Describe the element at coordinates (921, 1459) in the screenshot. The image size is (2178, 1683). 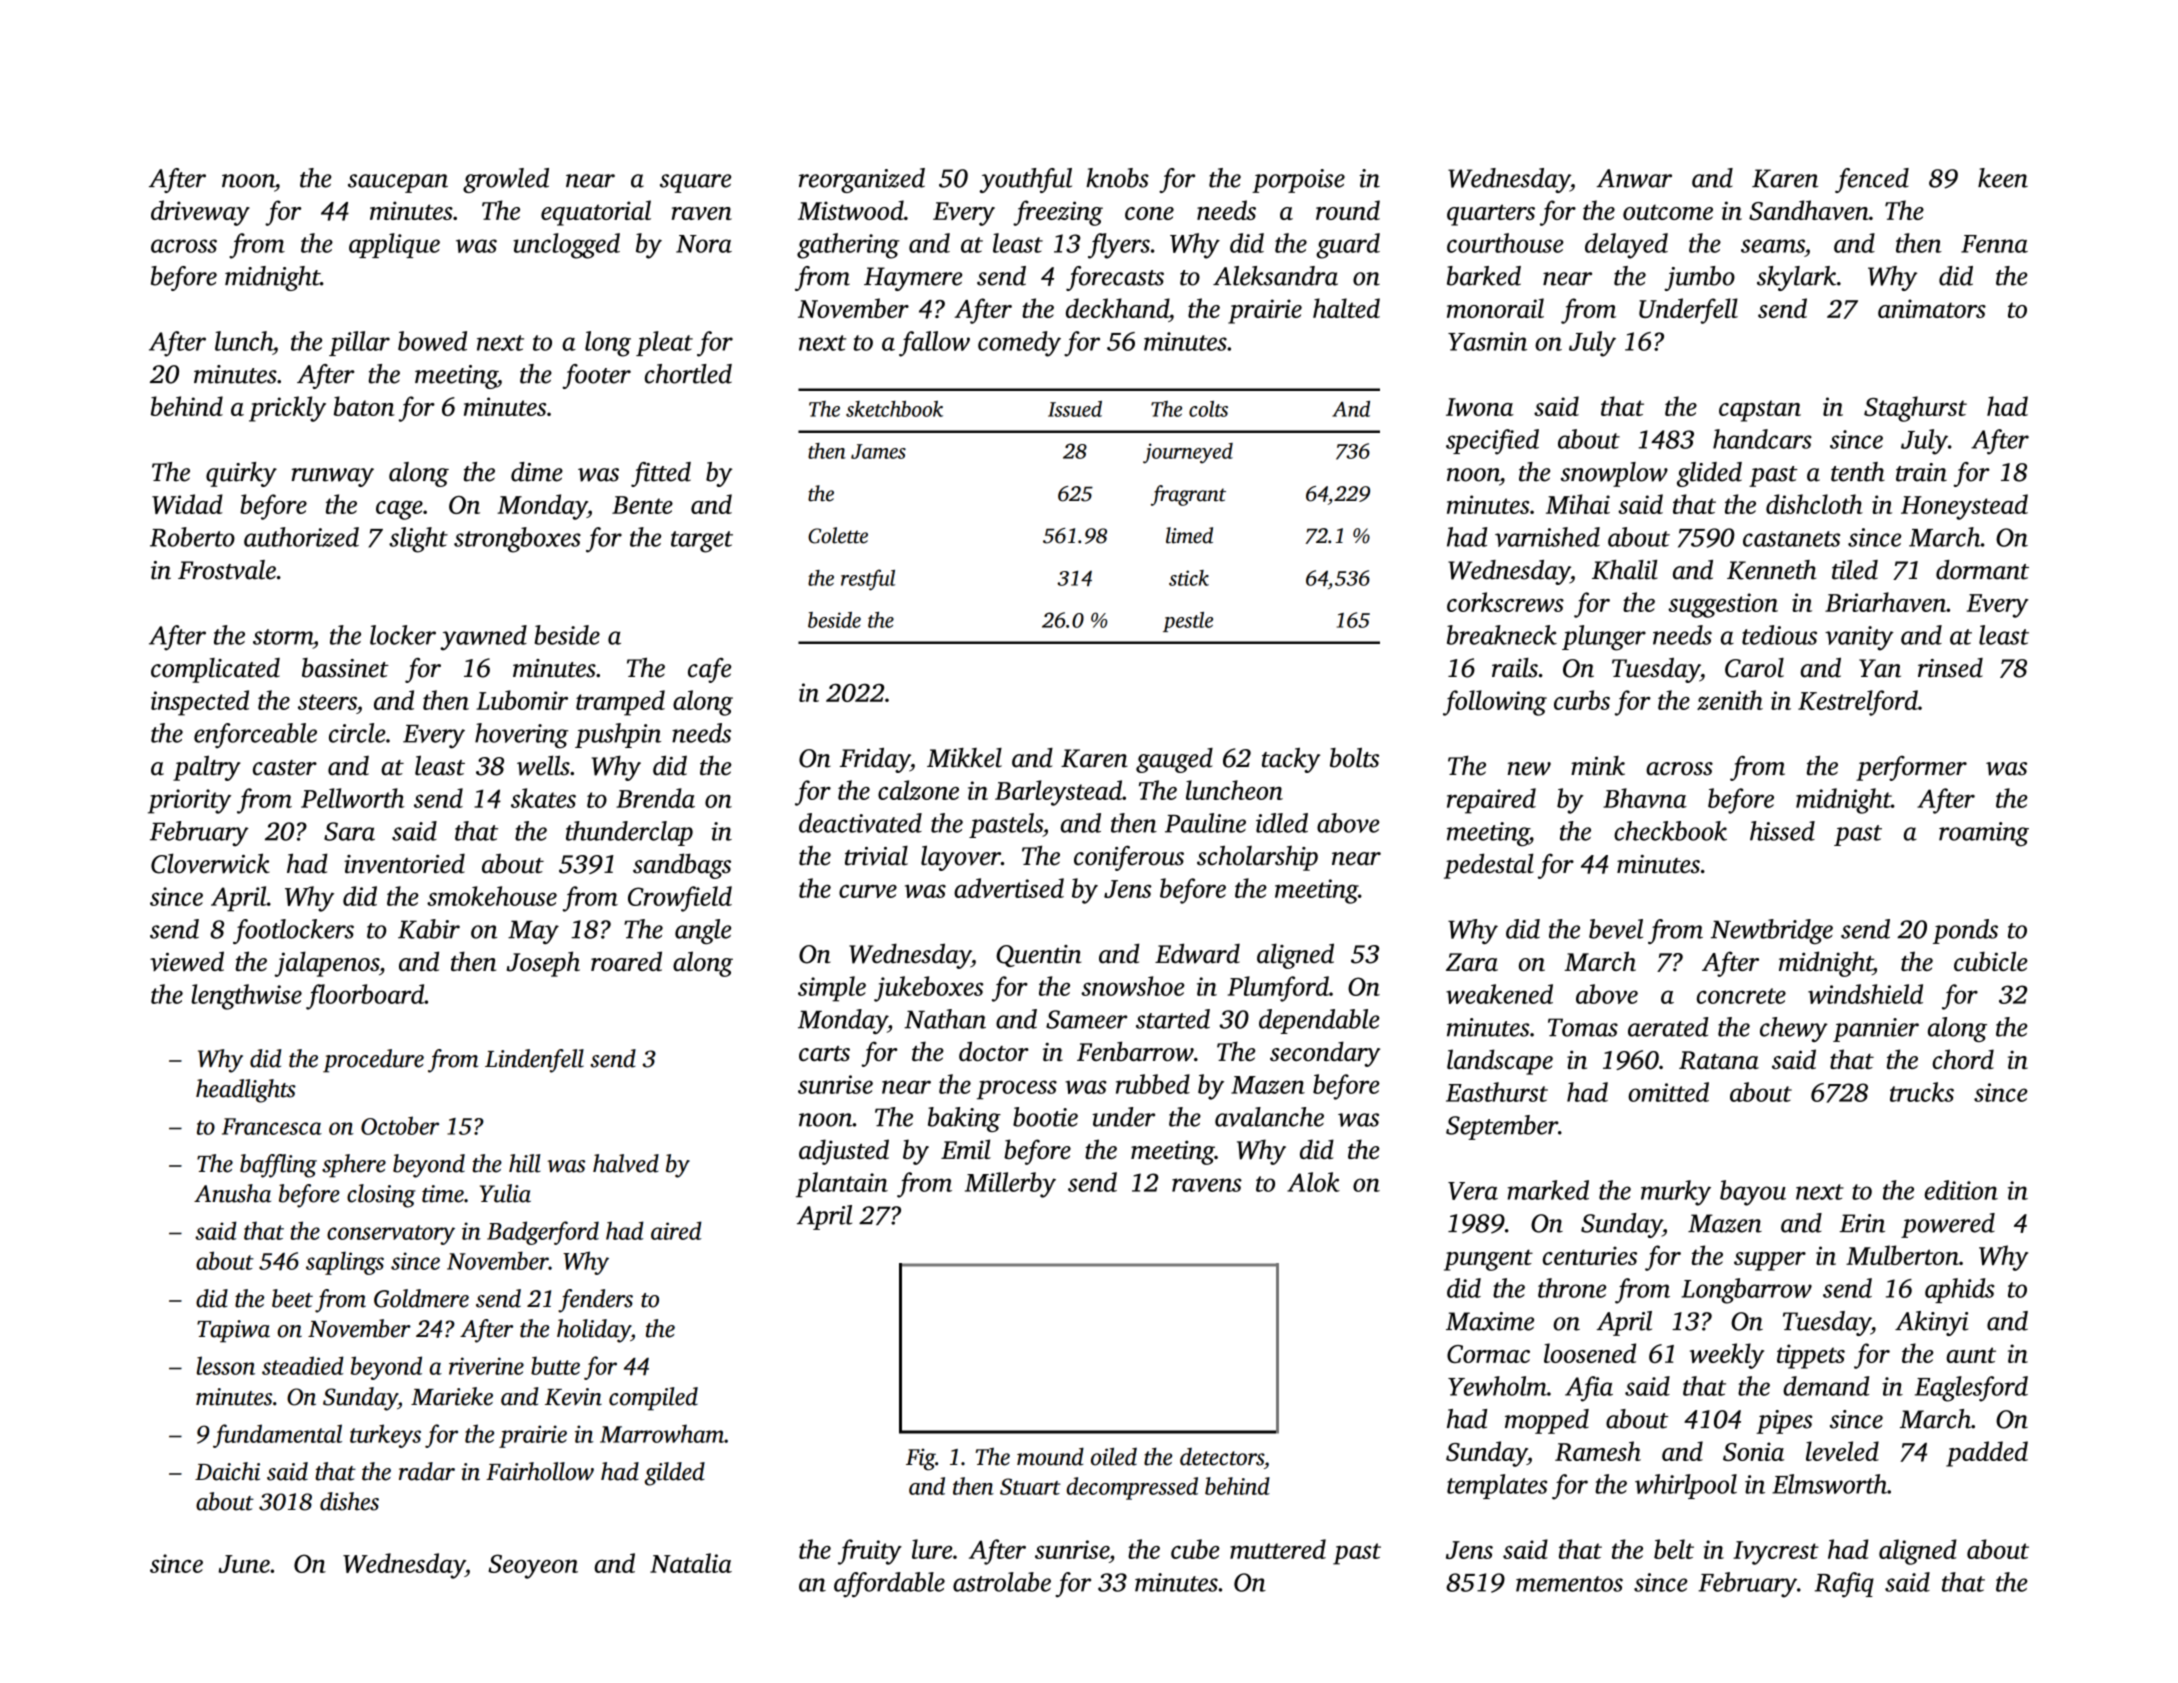
I see `Fig` at that location.
